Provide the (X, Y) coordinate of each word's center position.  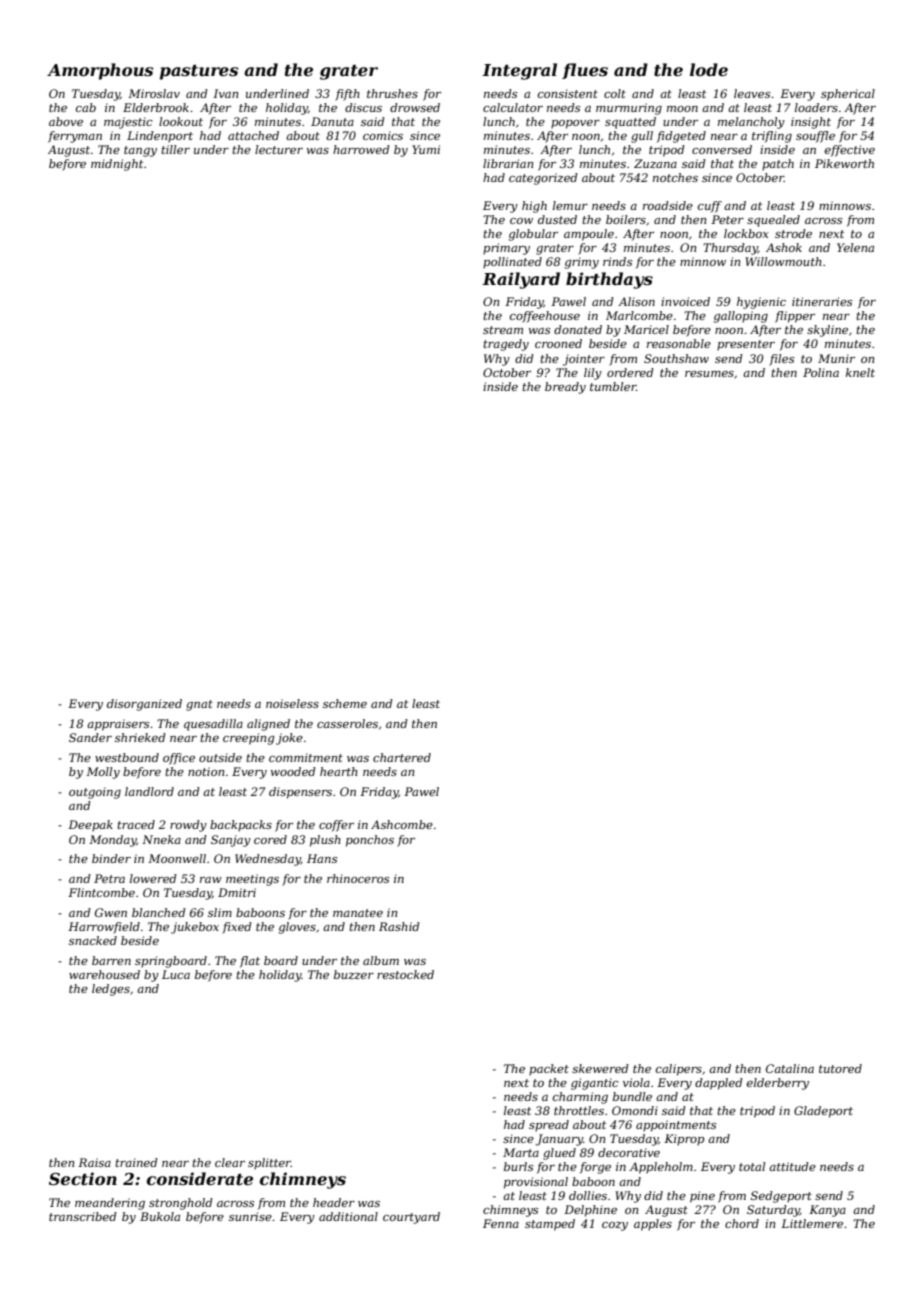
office (179, 759)
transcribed (83, 1216)
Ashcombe (402, 824)
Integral (519, 71)
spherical (848, 95)
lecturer (279, 149)
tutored (840, 1068)
